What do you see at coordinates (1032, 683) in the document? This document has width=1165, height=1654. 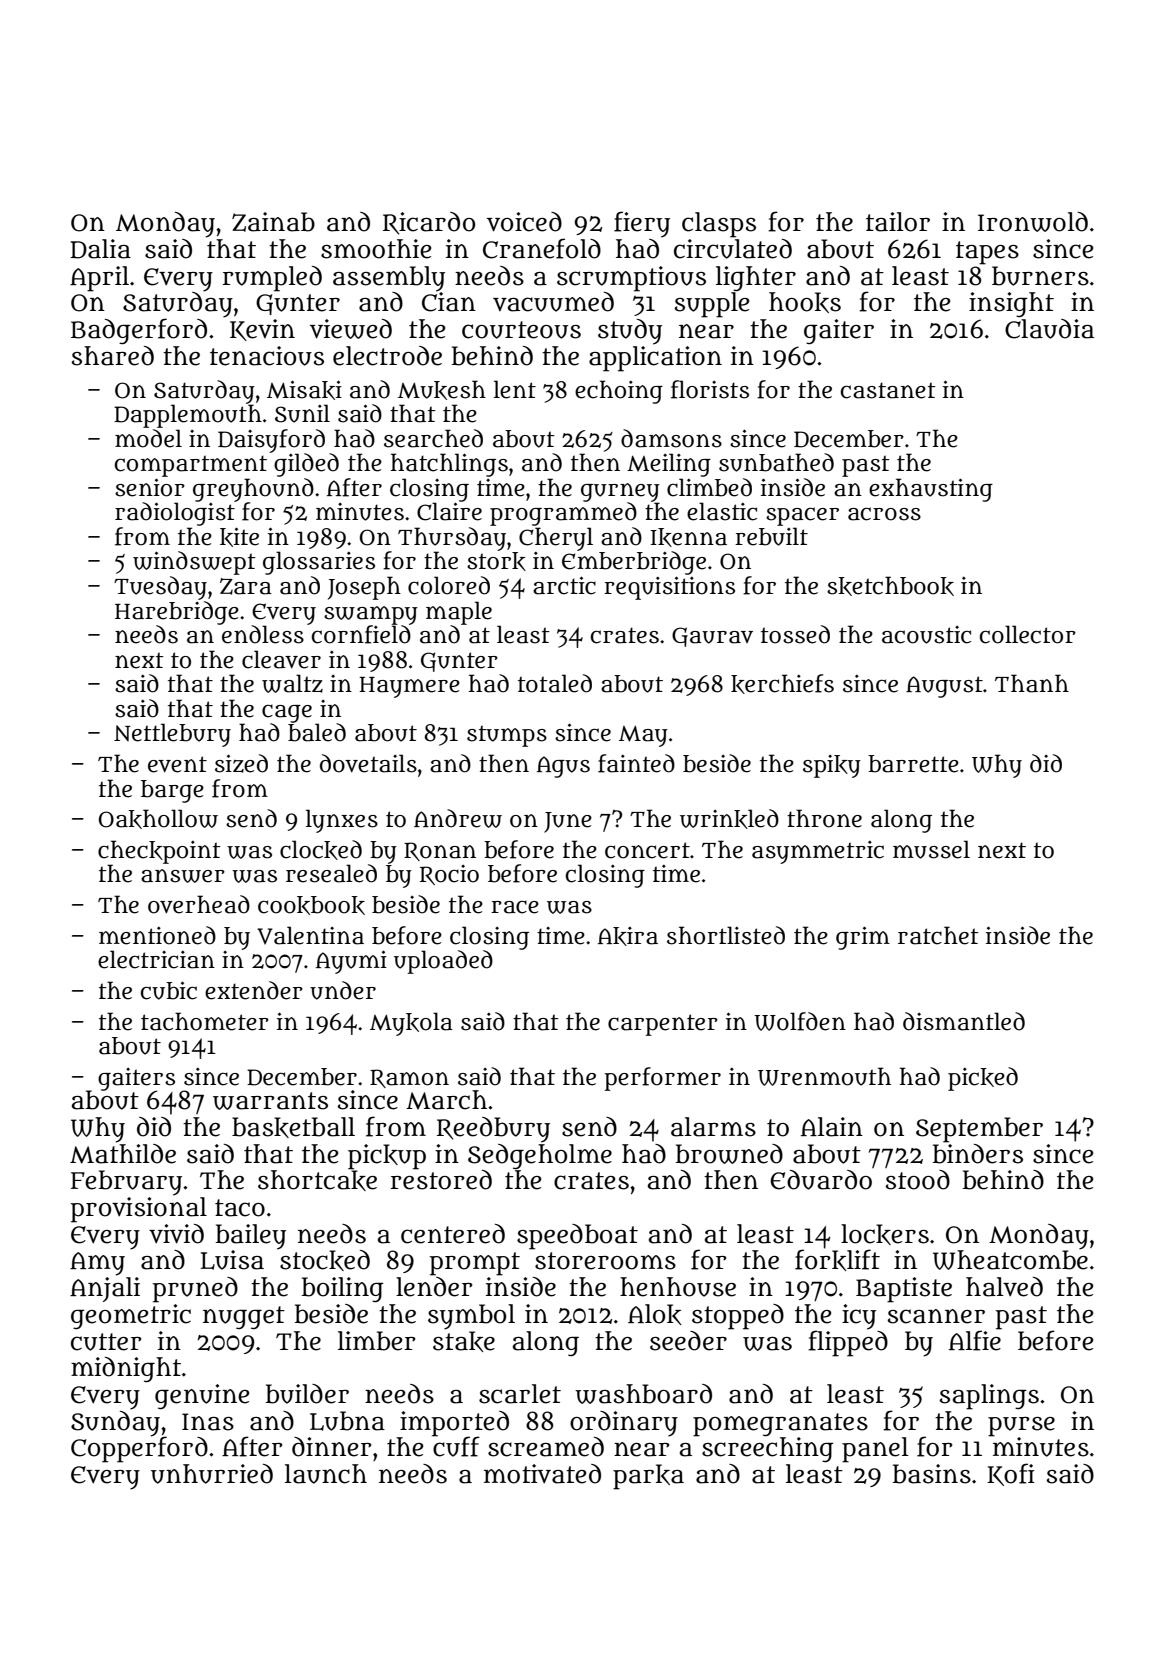 I see `Thanh` at bounding box center [1032, 683].
